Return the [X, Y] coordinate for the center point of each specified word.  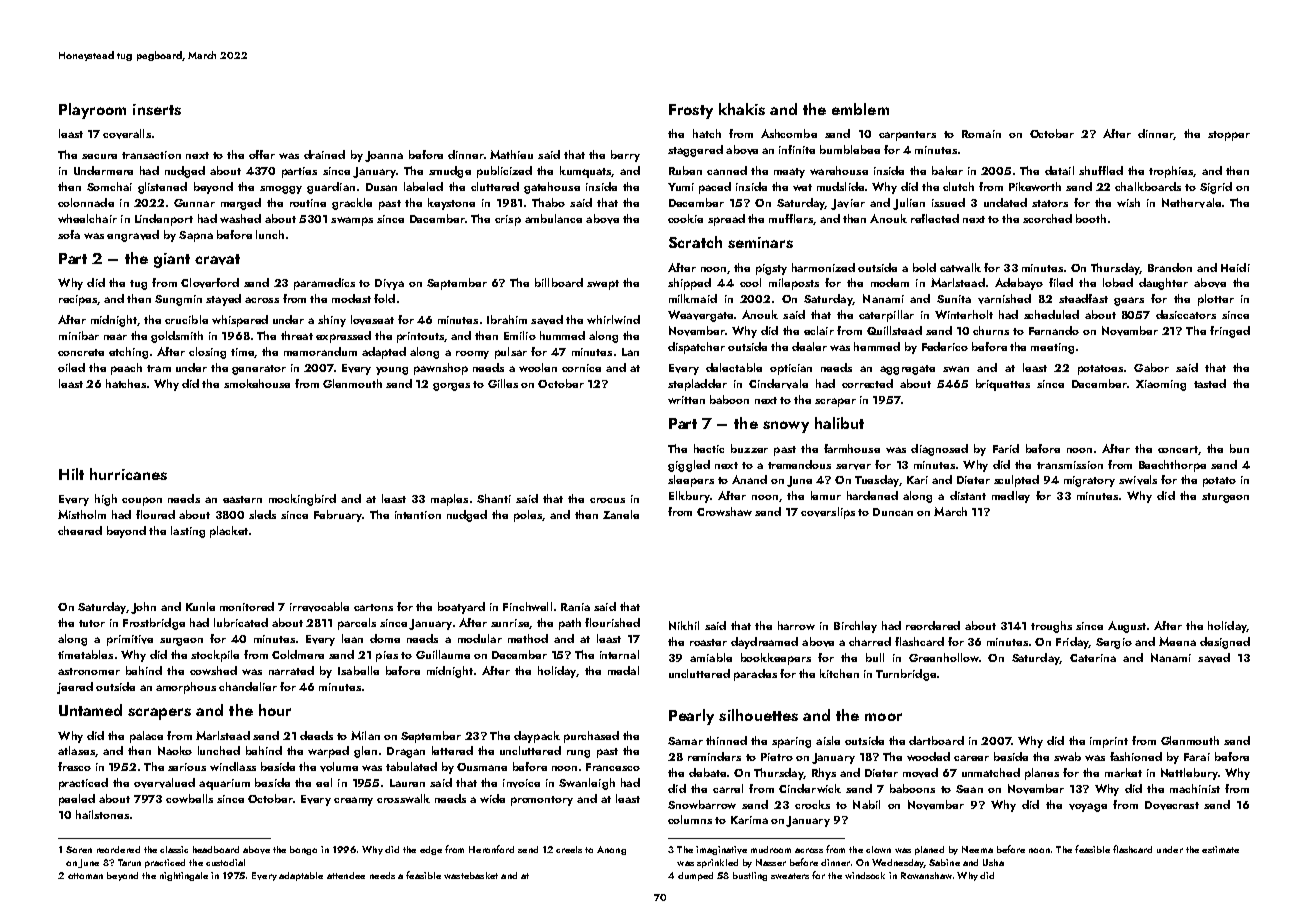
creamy [353, 801]
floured [155, 514]
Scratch [695, 242]
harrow [796, 625]
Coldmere [298, 654]
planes [1042, 774]
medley [1011, 497]
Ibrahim [507, 319]
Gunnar [194, 203]
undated [1005, 202]
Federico [945, 346]
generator [259, 370]
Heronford [491, 849]
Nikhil [684, 625]
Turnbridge [906, 675]
